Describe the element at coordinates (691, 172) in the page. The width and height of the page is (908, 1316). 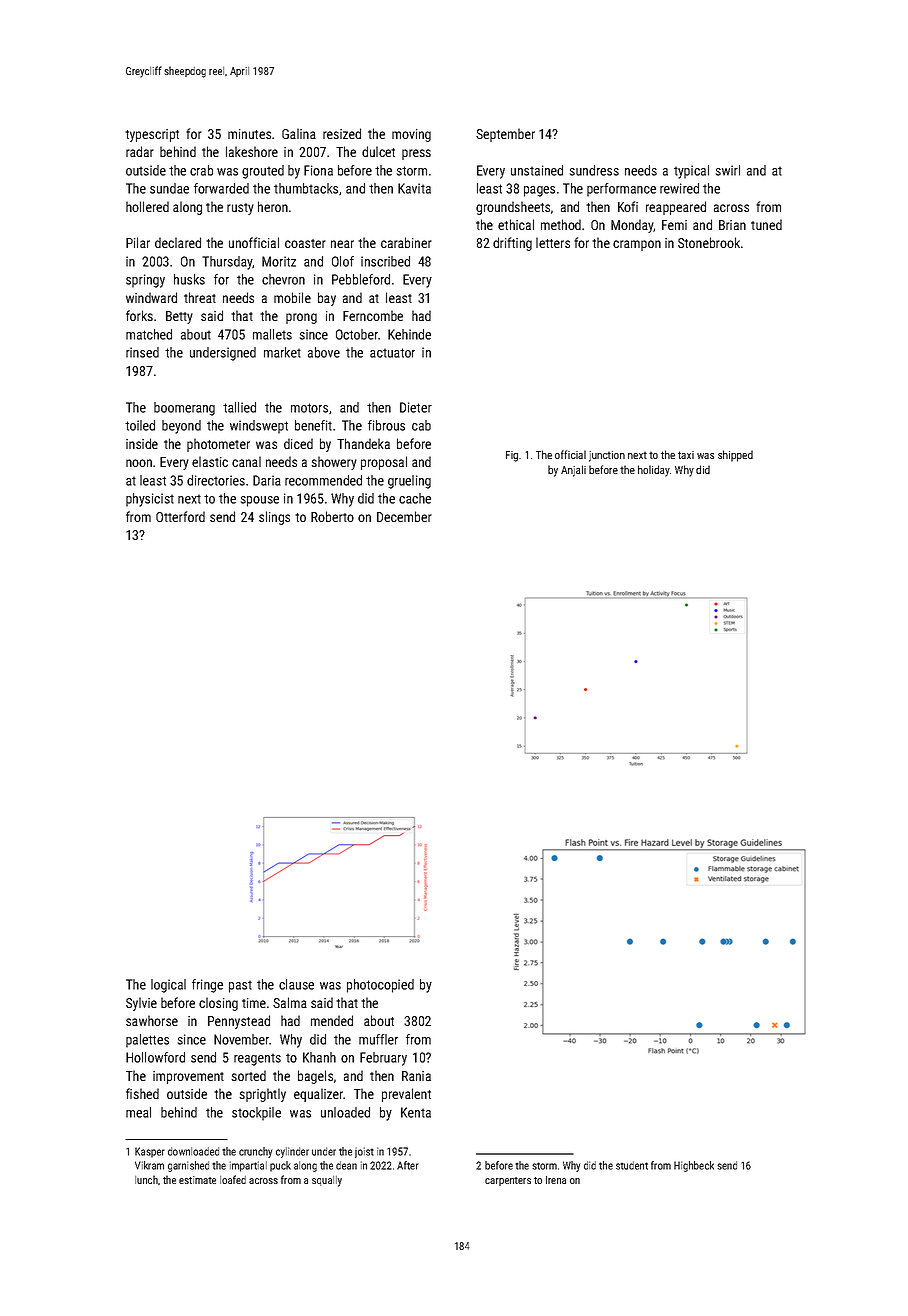
I see `typical` at that location.
